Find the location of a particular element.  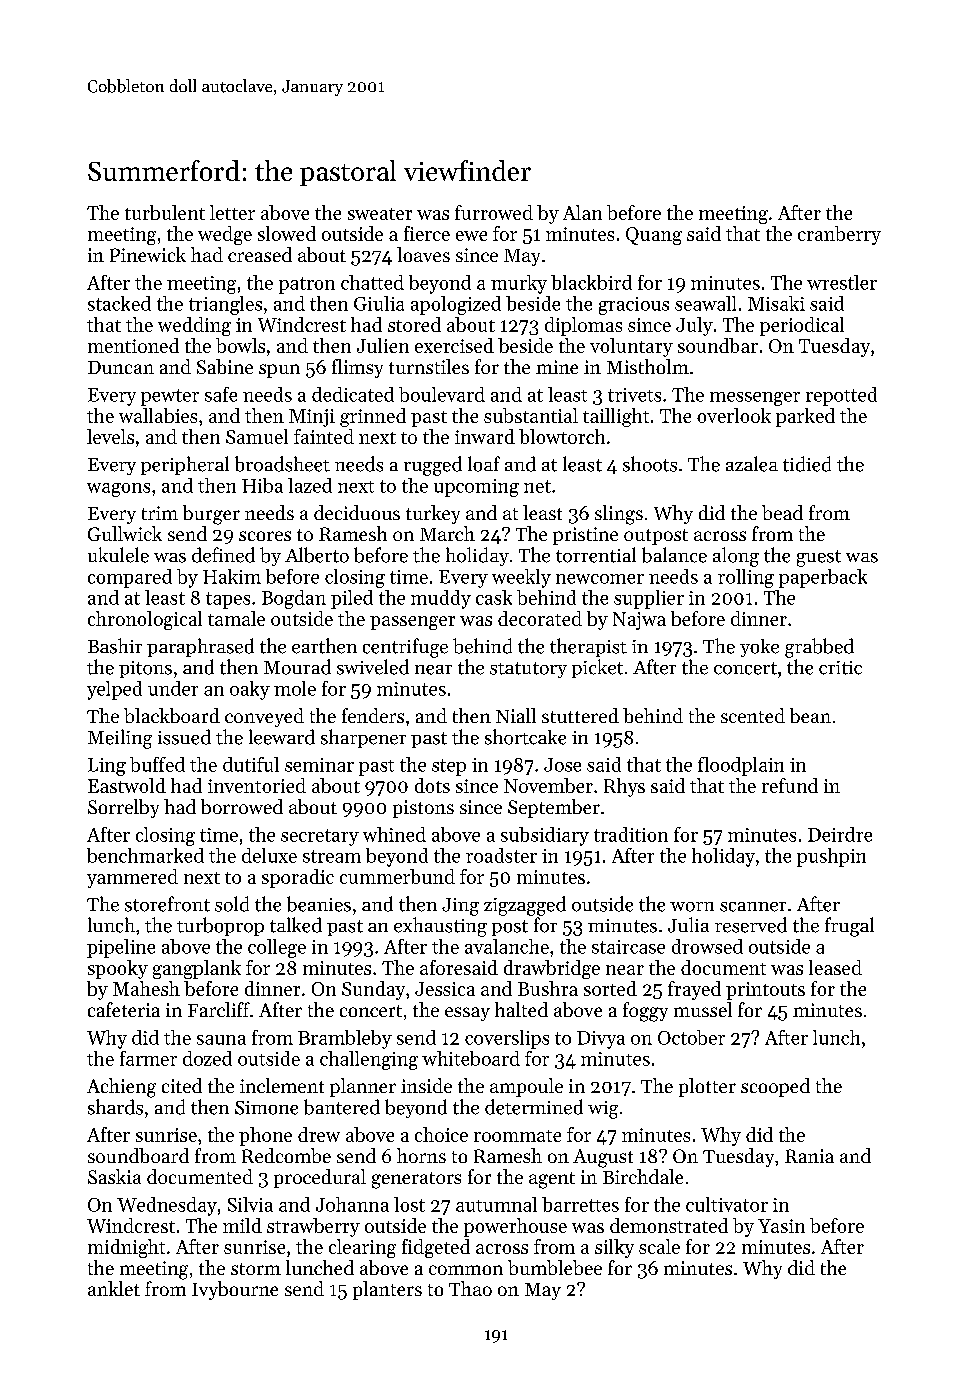

torrential is located at coordinates (596, 555).
